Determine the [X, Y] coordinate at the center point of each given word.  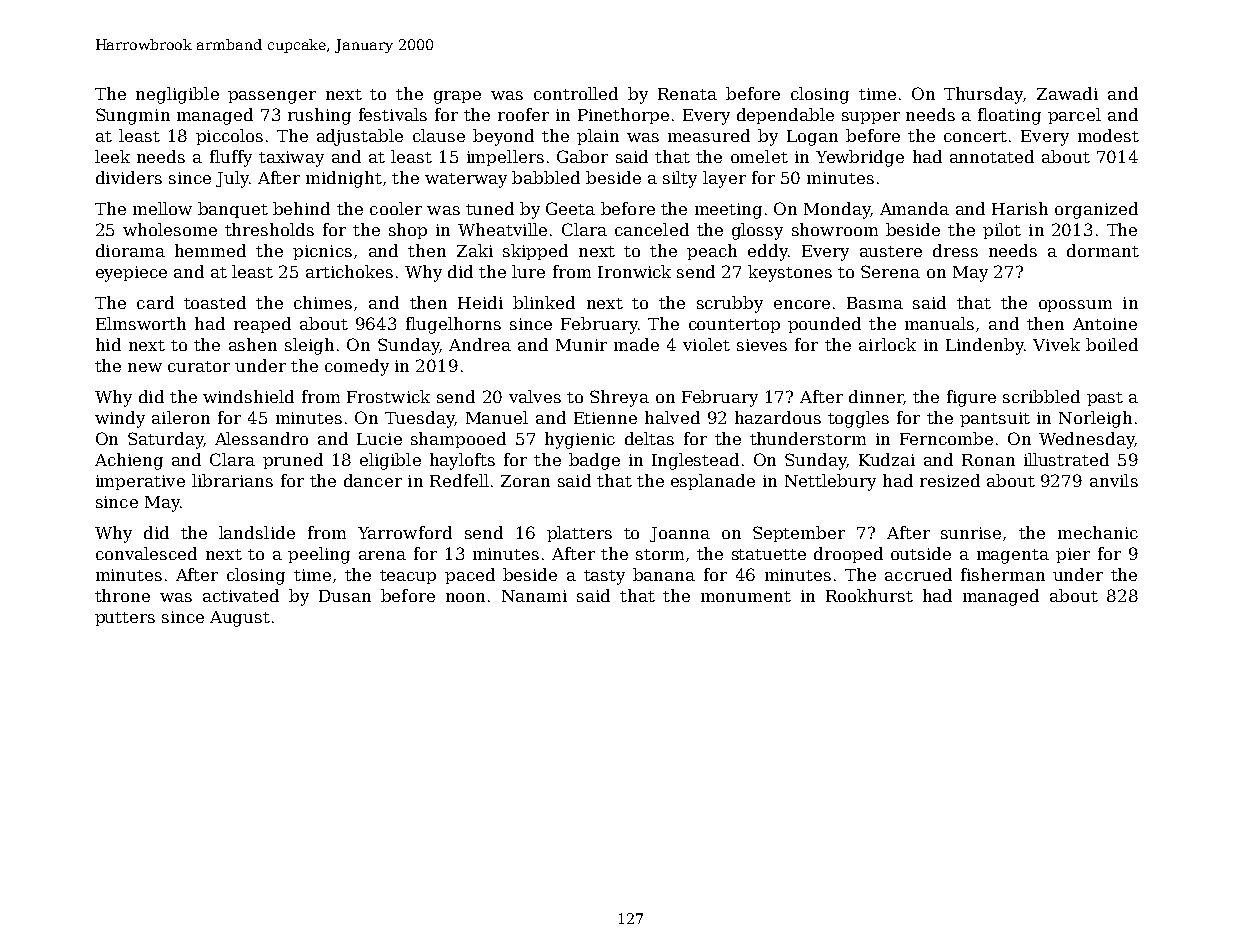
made [636, 344]
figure [971, 398]
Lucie [379, 439]
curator [199, 366]
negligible [177, 95]
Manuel [497, 417]
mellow [162, 208]
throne [122, 595]
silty [680, 179]
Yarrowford [405, 532]
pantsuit [995, 419]
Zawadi [1067, 93]
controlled [576, 93]
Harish [1020, 208]
